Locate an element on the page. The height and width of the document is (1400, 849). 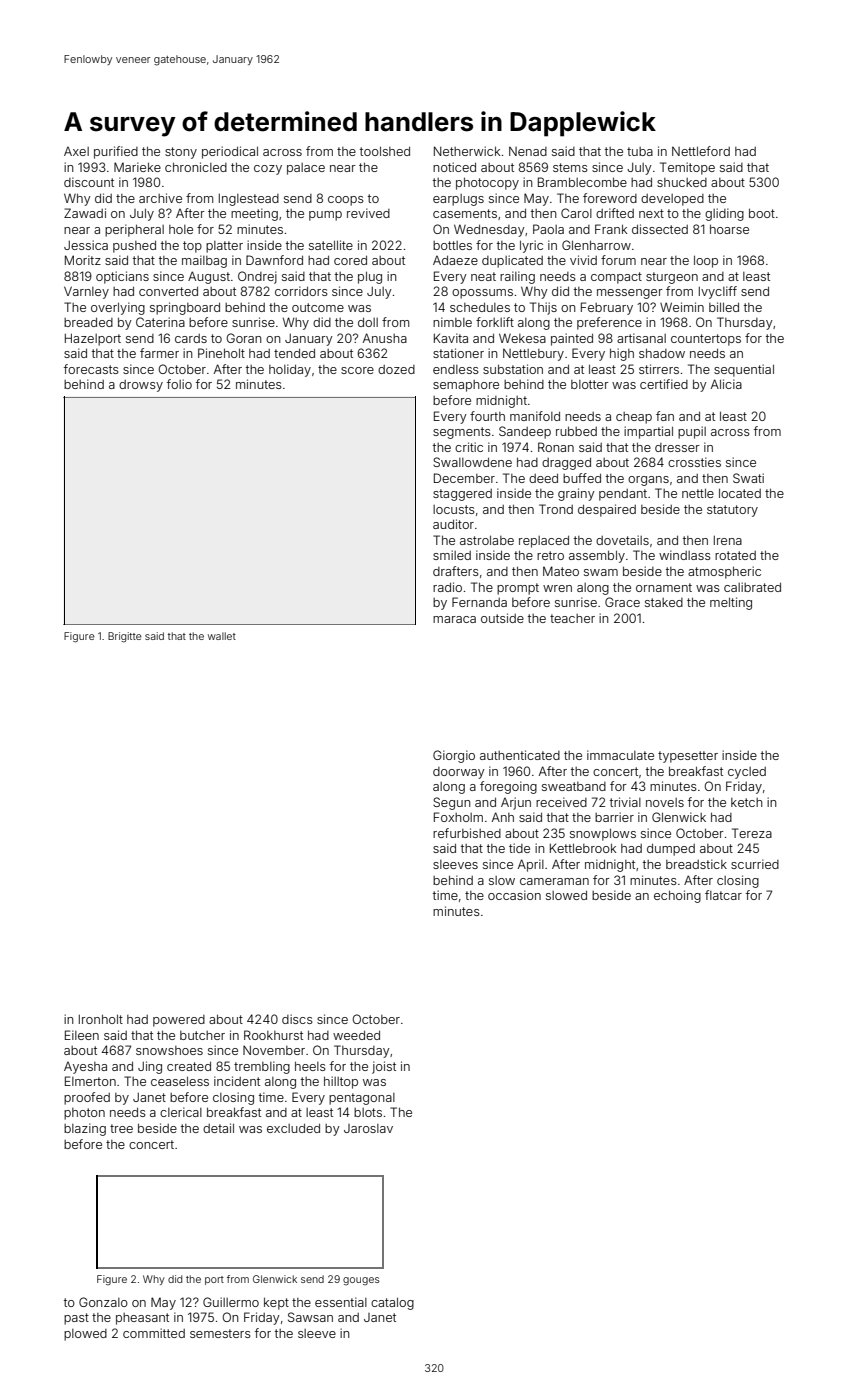
radio is located at coordinates (447, 587).
